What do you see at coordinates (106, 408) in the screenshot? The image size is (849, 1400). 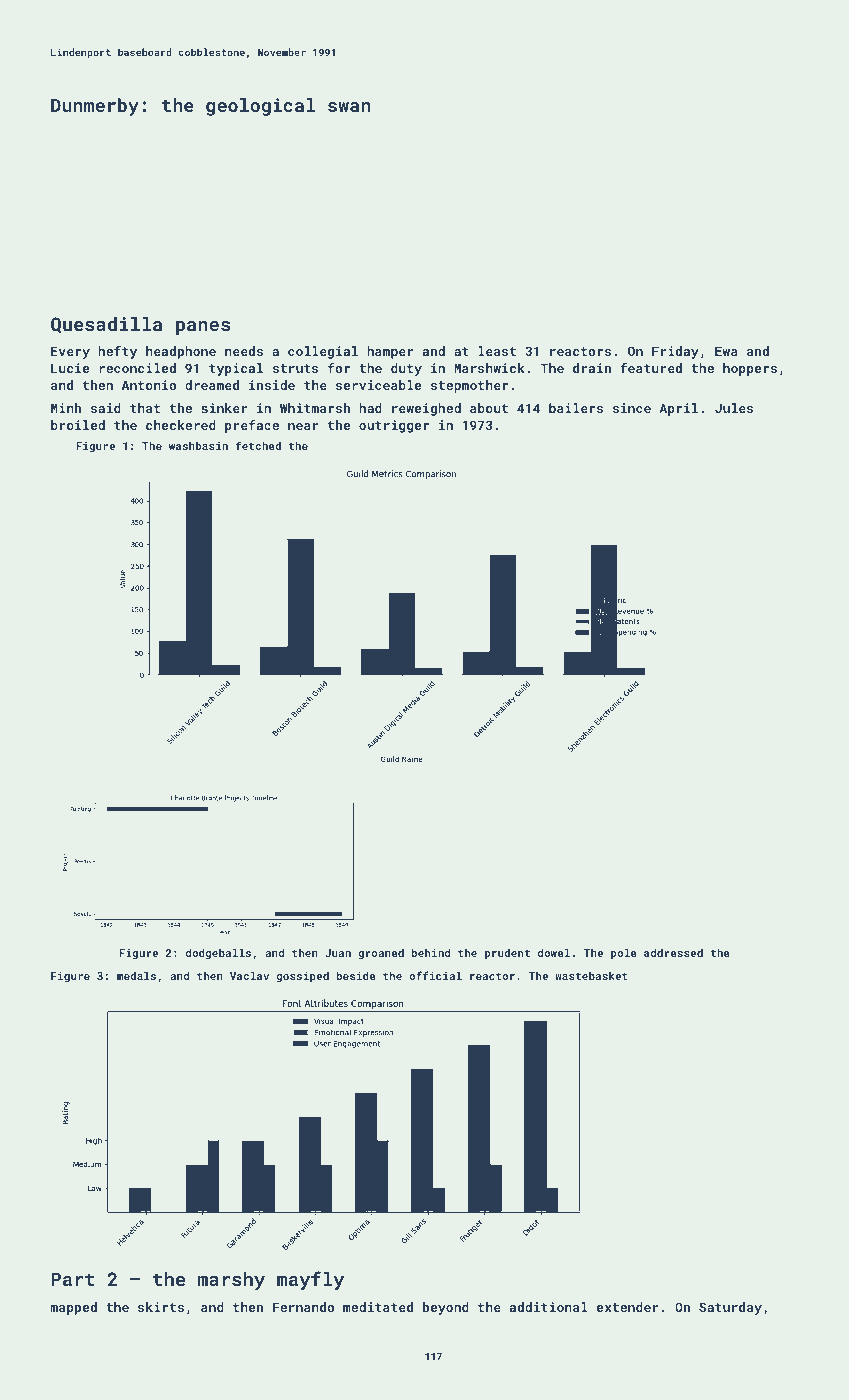 I see `said` at bounding box center [106, 408].
